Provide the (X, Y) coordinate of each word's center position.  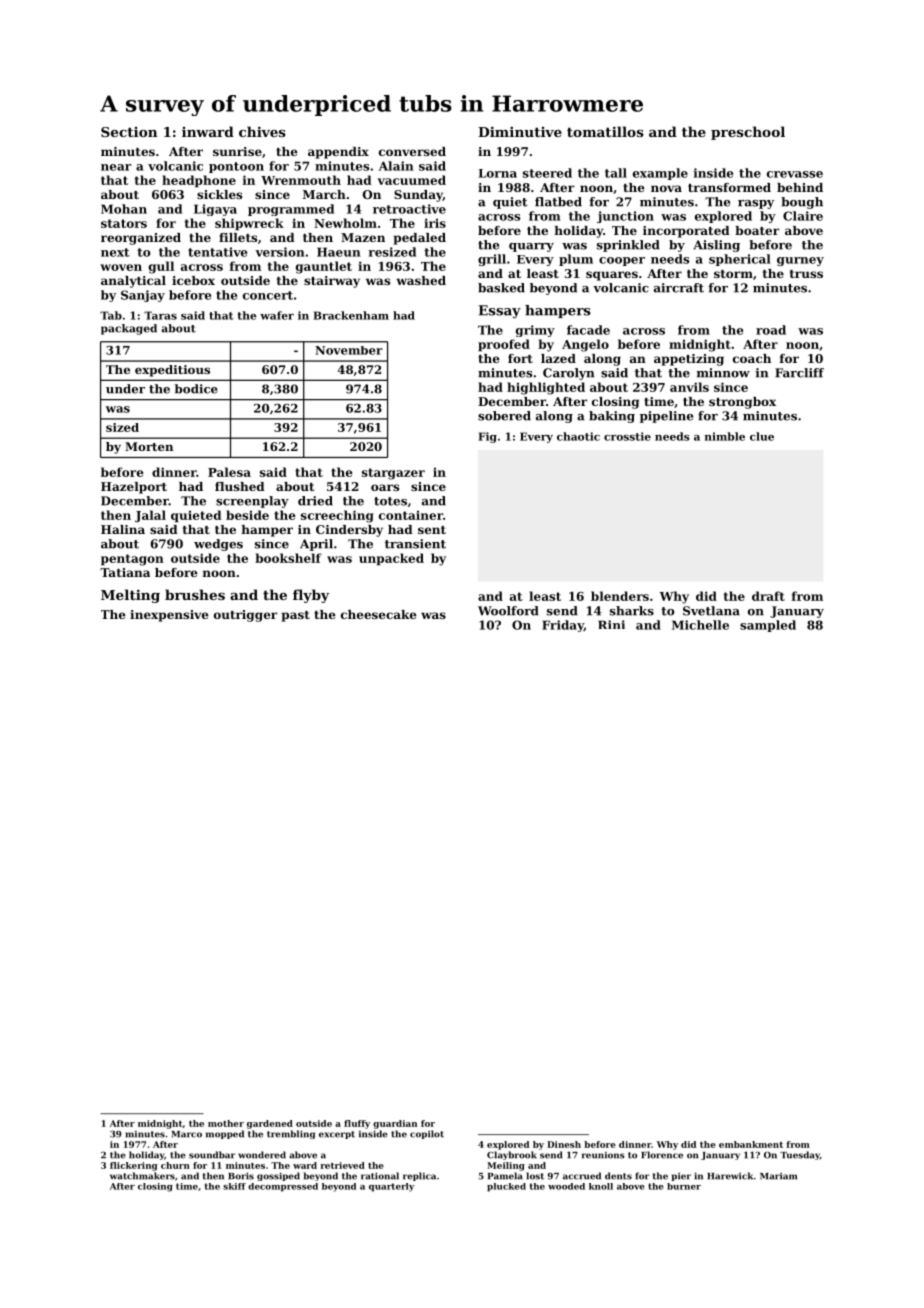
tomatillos (605, 131)
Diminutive (520, 131)
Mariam (778, 1176)
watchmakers (142, 1176)
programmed (291, 210)
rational (380, 1176)
